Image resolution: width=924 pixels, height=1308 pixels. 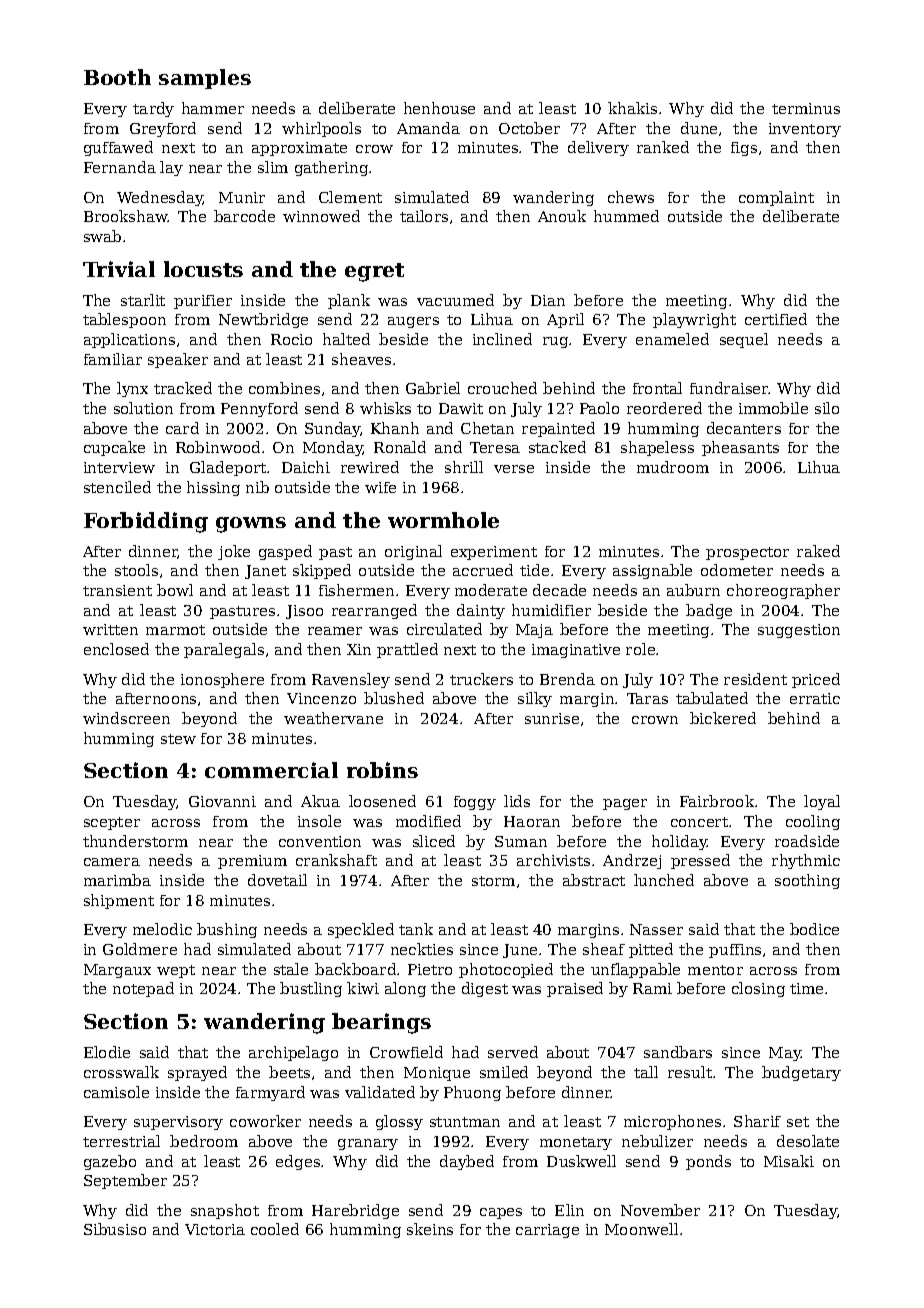 What do you see at coordinates (547, 1231) in the document?
I see `carriage` at bounding box center [547, 1231].
